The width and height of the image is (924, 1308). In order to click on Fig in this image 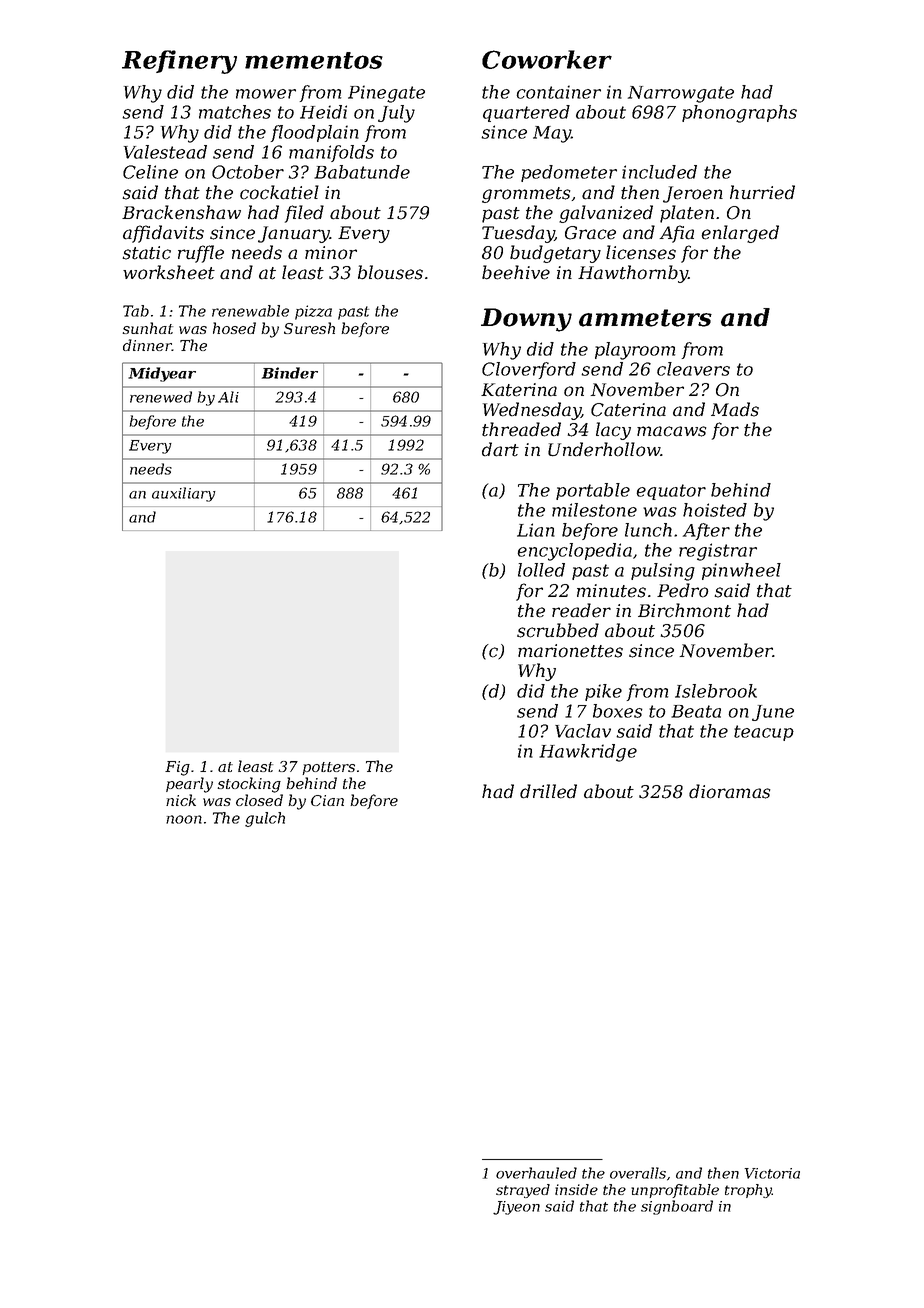, I will do `click(177, 768)`.
